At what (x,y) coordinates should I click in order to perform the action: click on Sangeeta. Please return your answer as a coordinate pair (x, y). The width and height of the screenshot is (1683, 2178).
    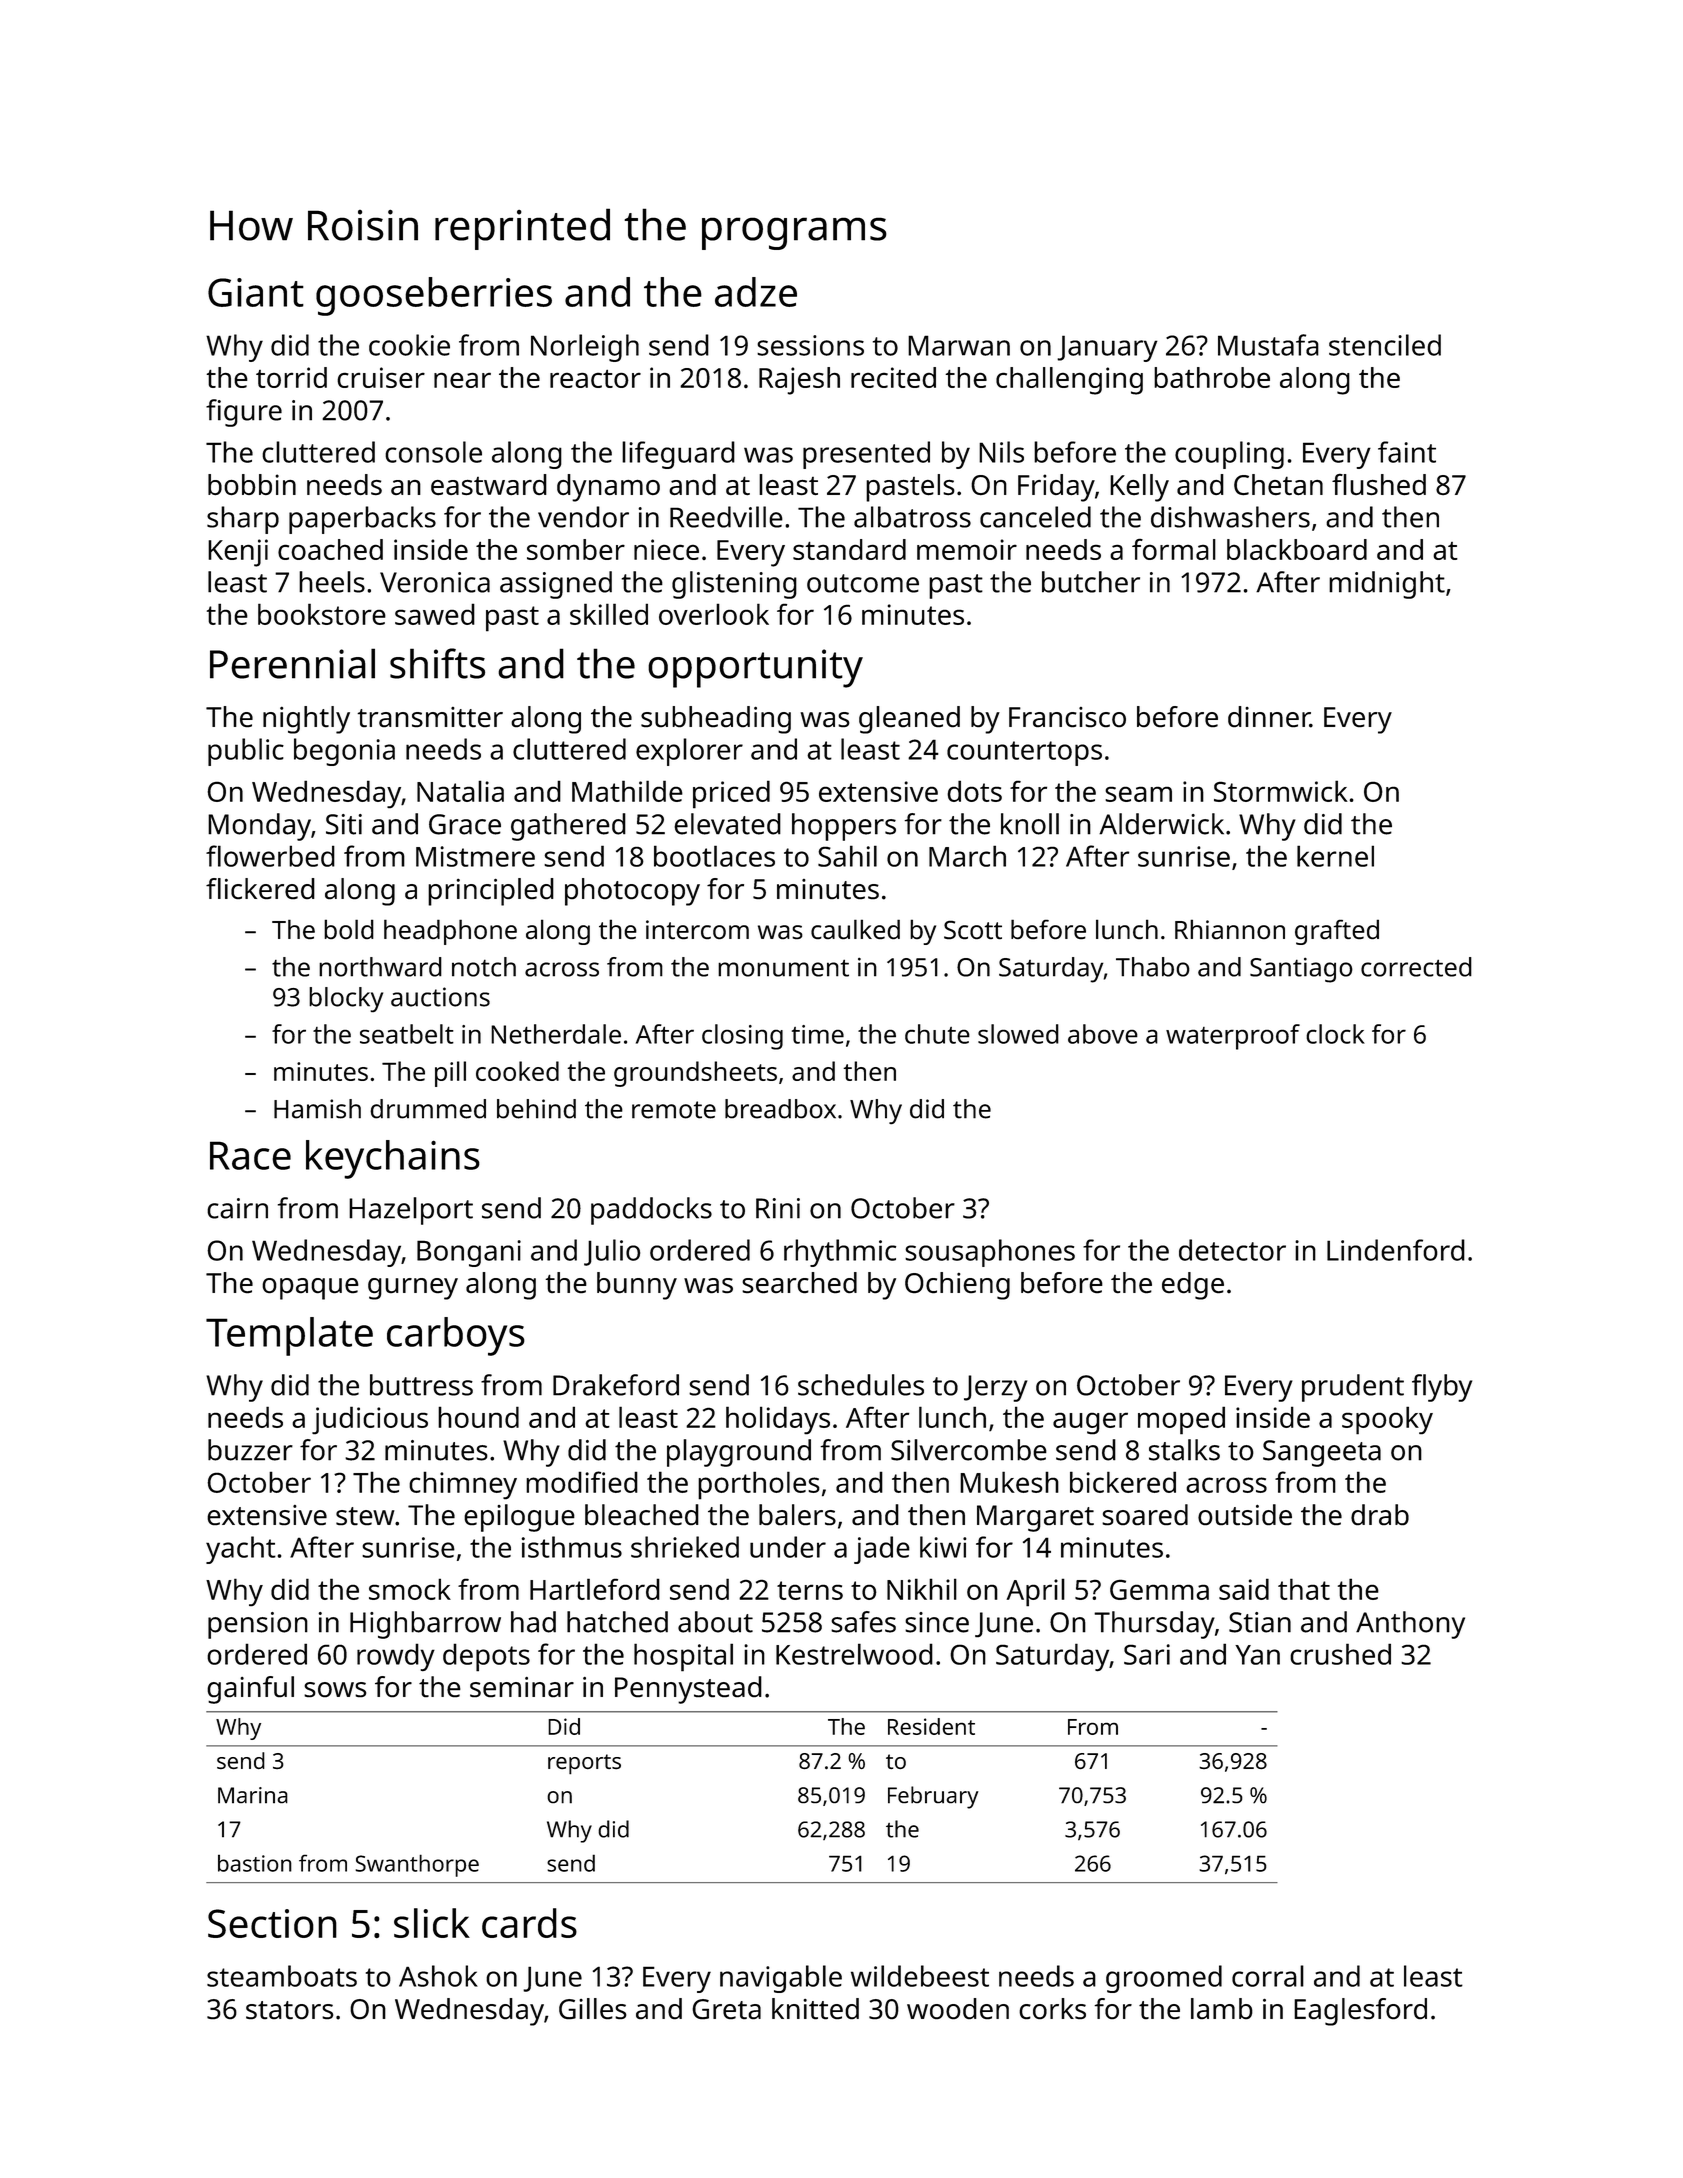
    Looking at the image, I should click on (1322, 1453).
